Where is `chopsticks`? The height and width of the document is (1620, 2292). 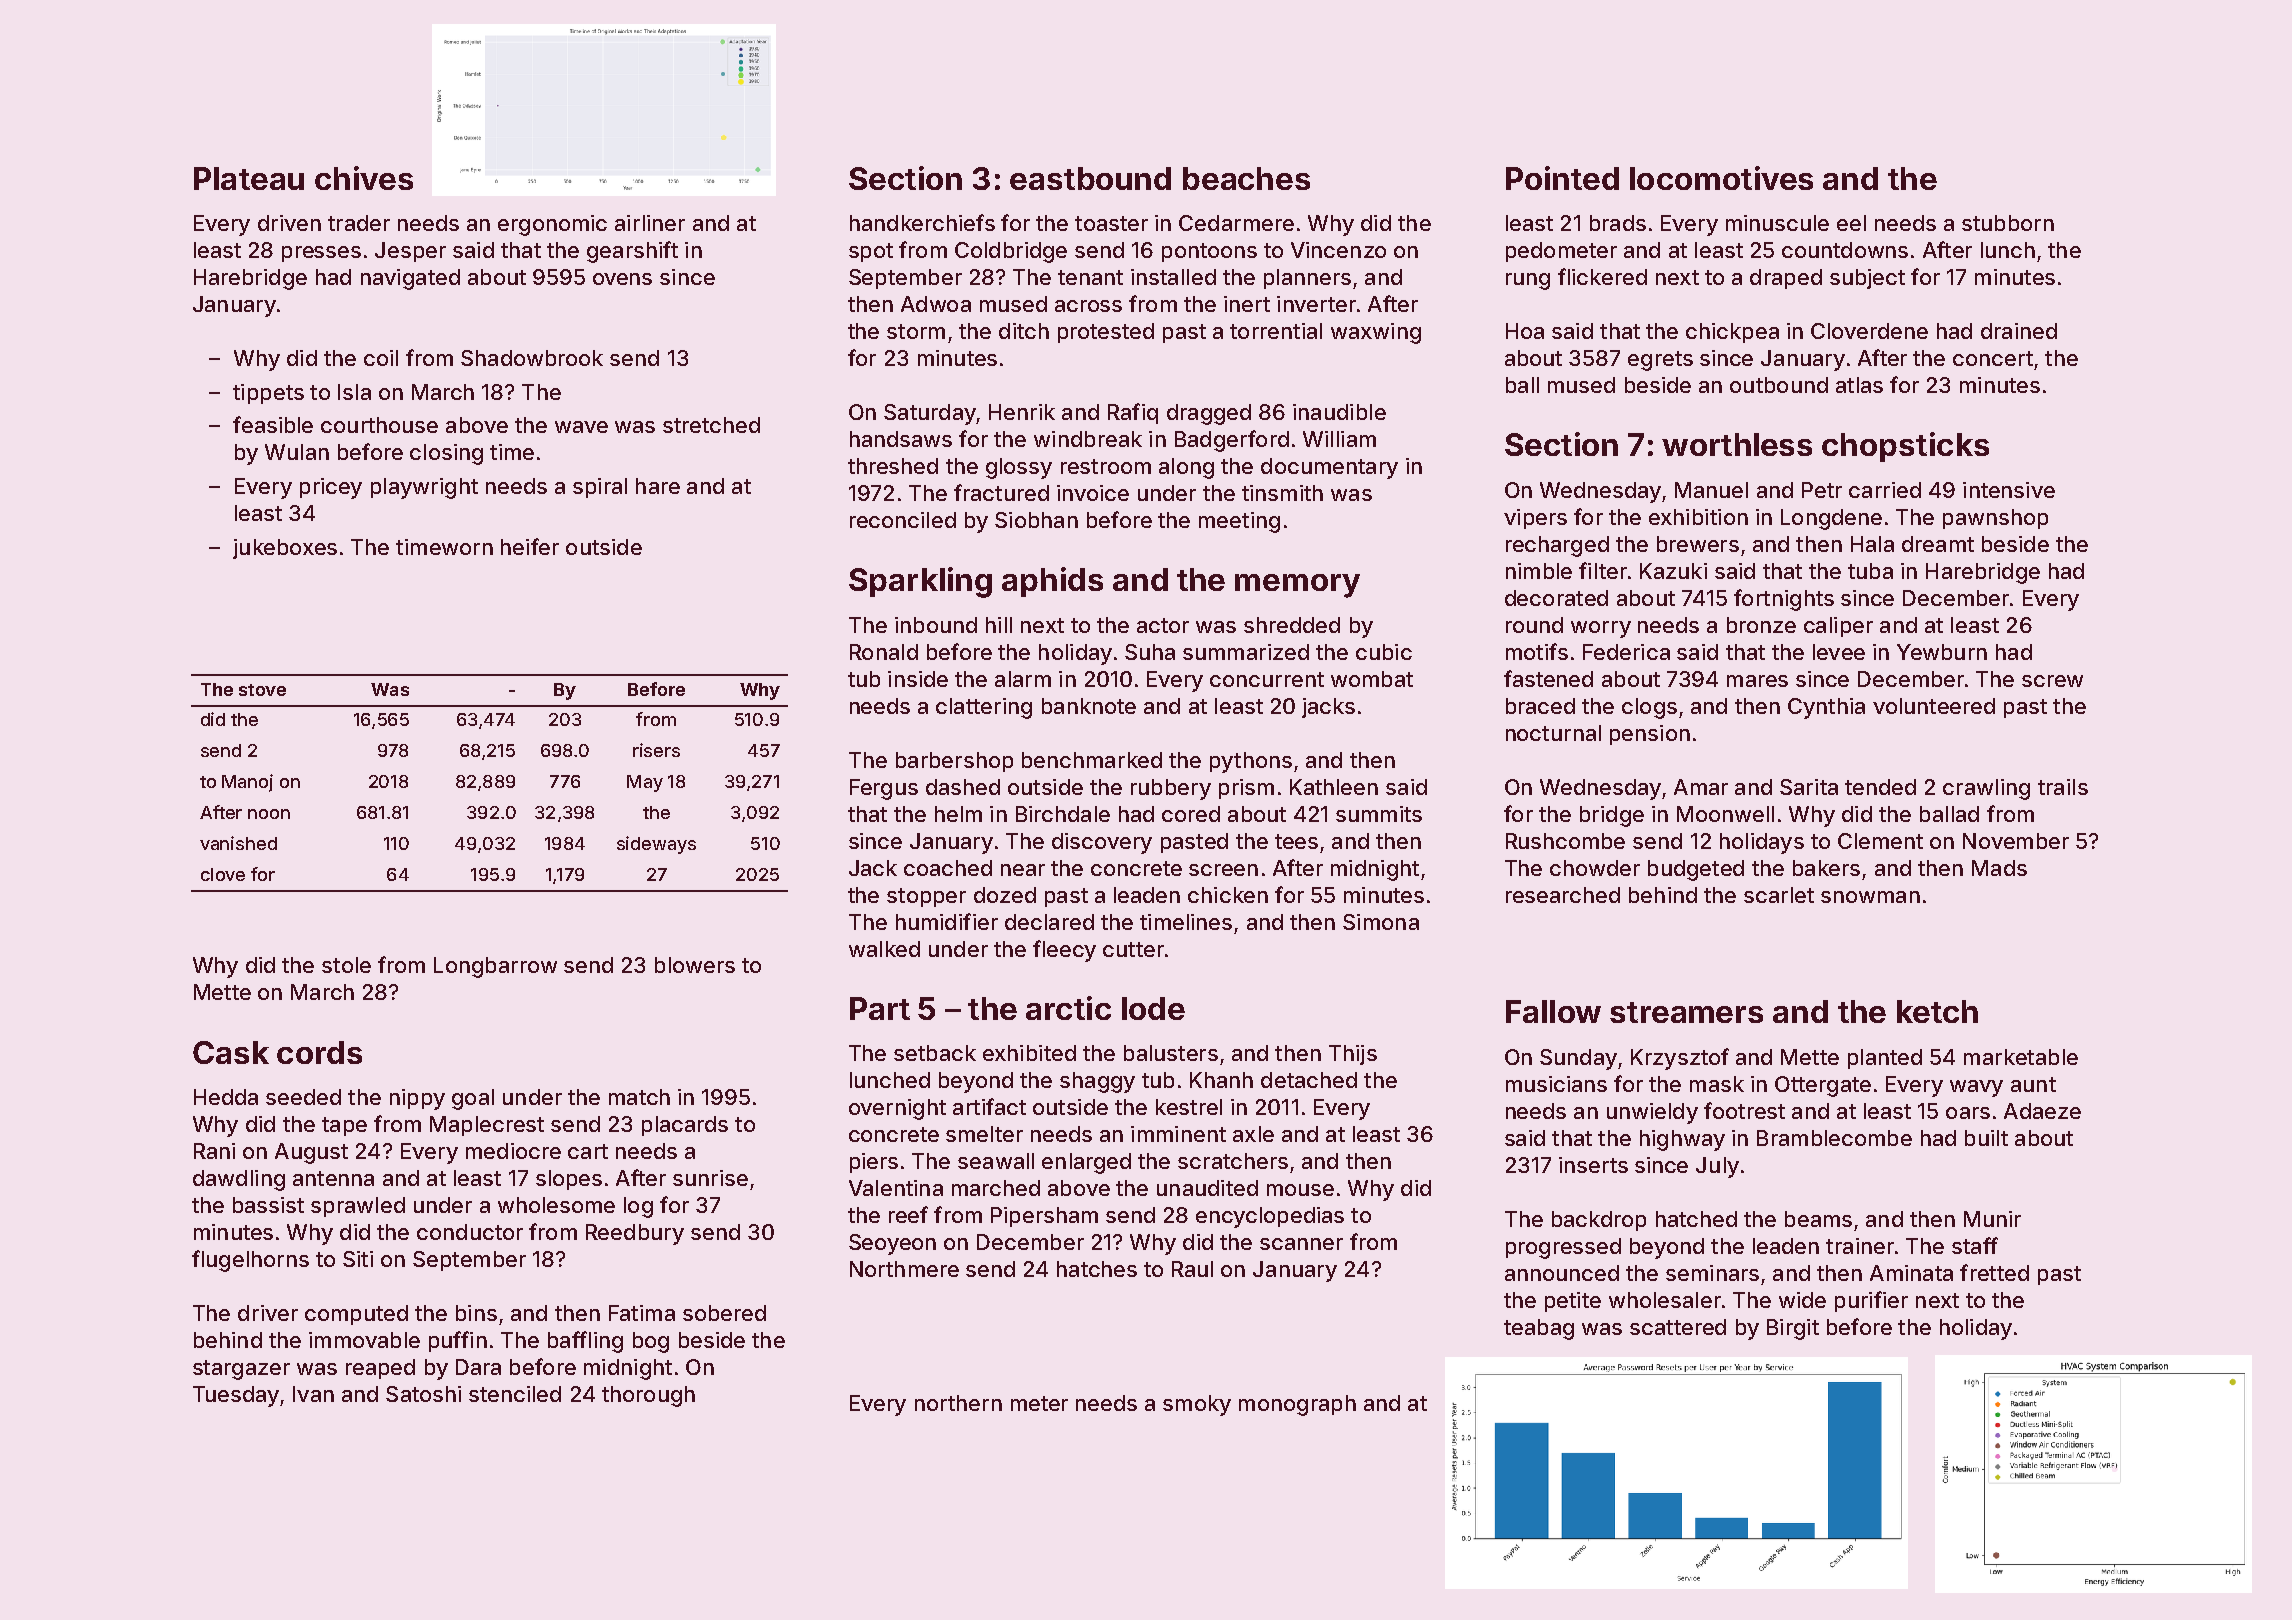
chopsticks is located at coordinates (1905, 447).
